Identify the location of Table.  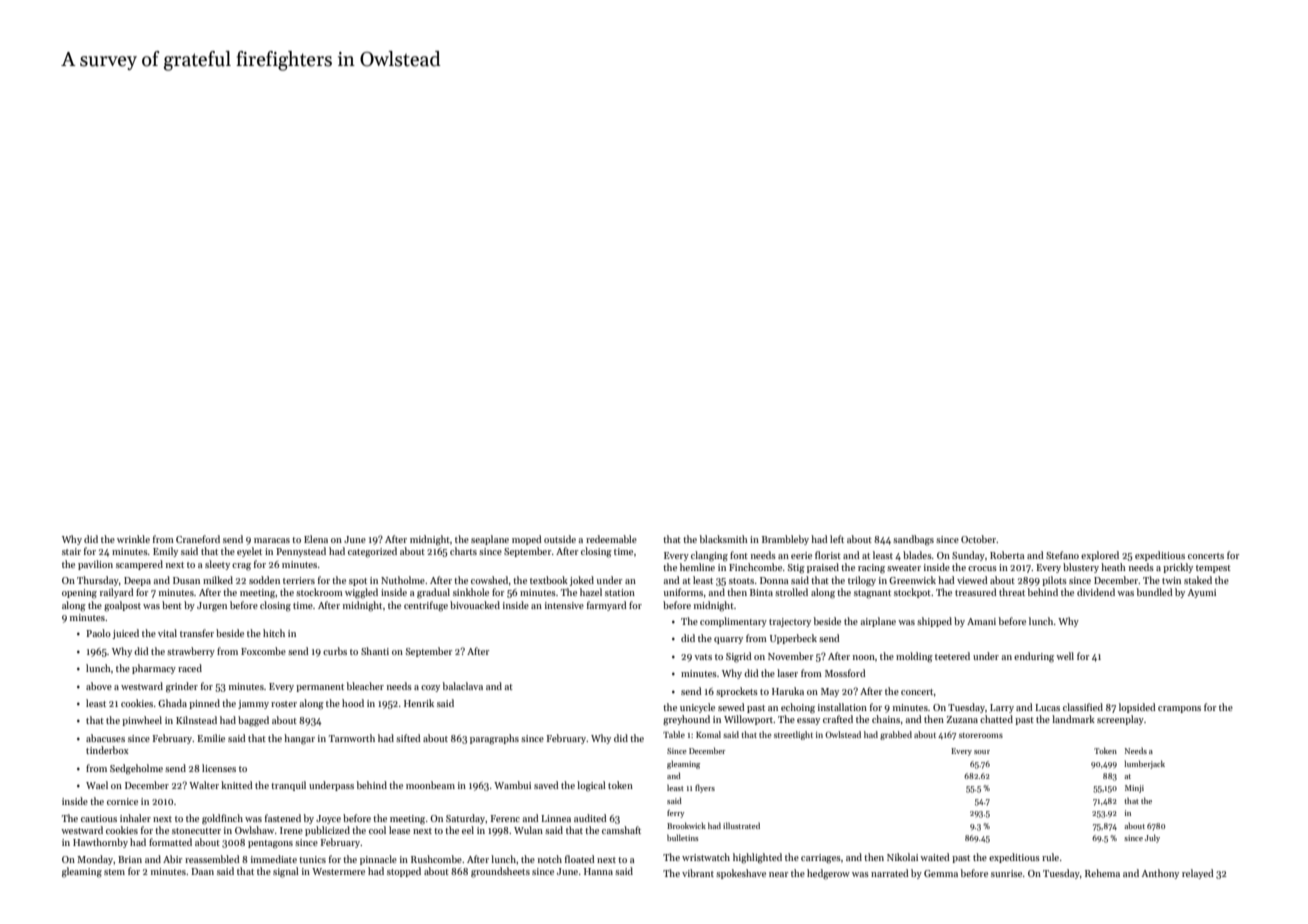
(674, 734).
